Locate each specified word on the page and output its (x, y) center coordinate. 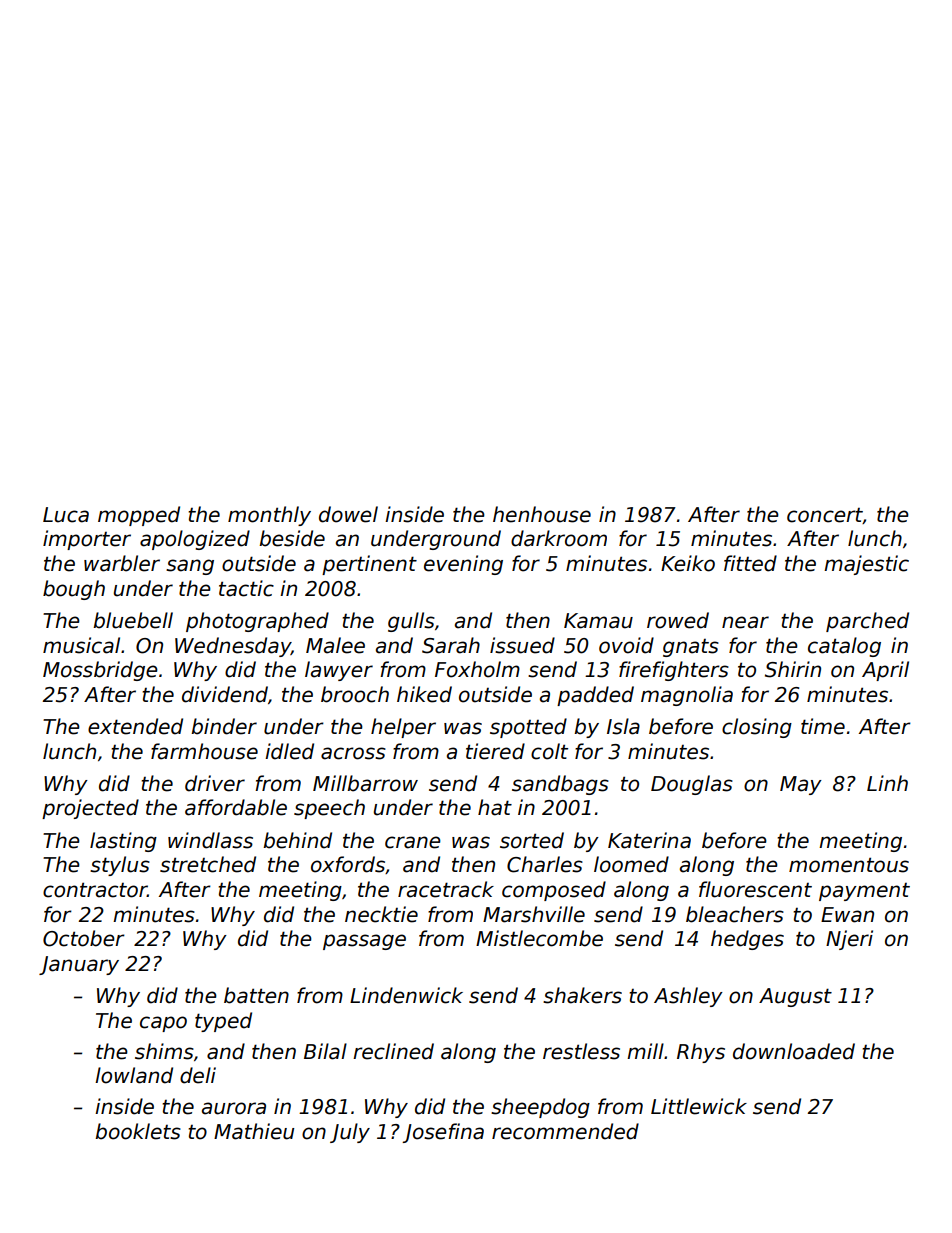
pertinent (369, 565)
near (745, 622)
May (801, 785)
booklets (138, 1131)
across (353, 753)
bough (74, 590)
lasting (123, 842)
